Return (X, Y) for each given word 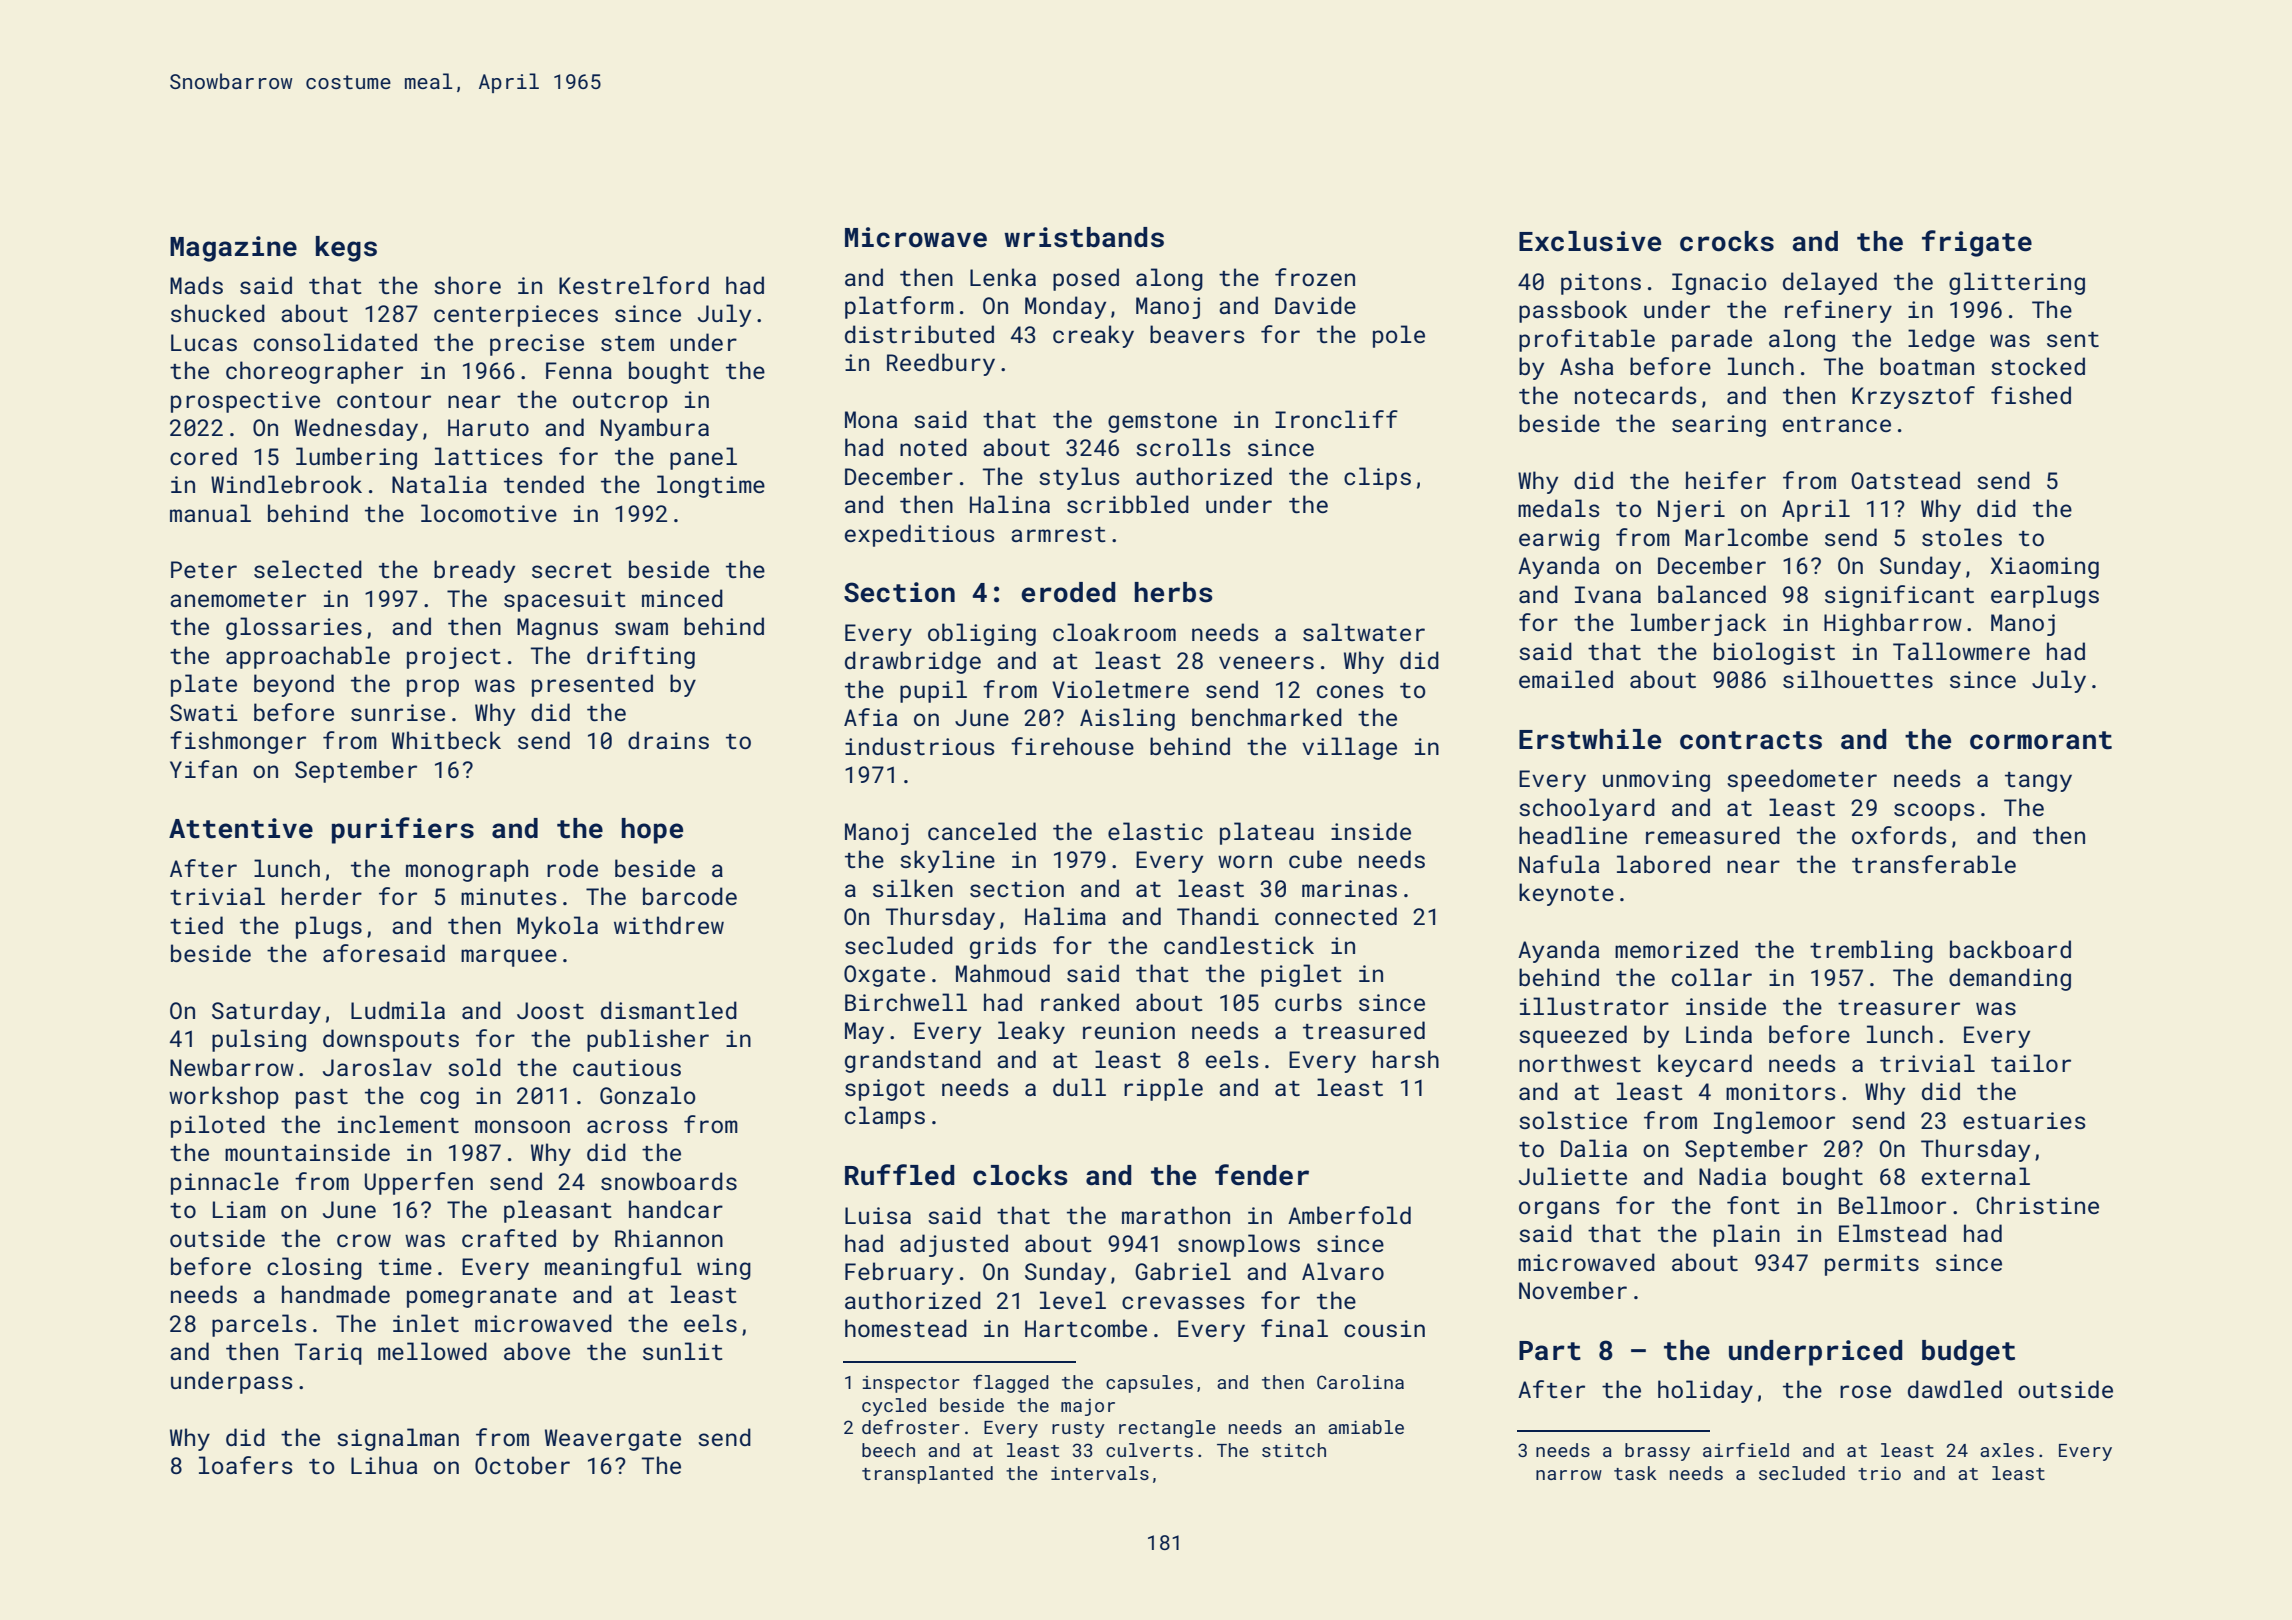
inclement (398, 1124)
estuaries (2024, 1120)
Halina (1010, 504)
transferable (1934, 864)
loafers (246, 1465)
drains (668, 740)
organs (1559, 1210)
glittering (2017, 283)
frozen (1315, 277)
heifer (1726, 480)
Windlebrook (286, 484)
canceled (982, 831)
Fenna (579, 370)
